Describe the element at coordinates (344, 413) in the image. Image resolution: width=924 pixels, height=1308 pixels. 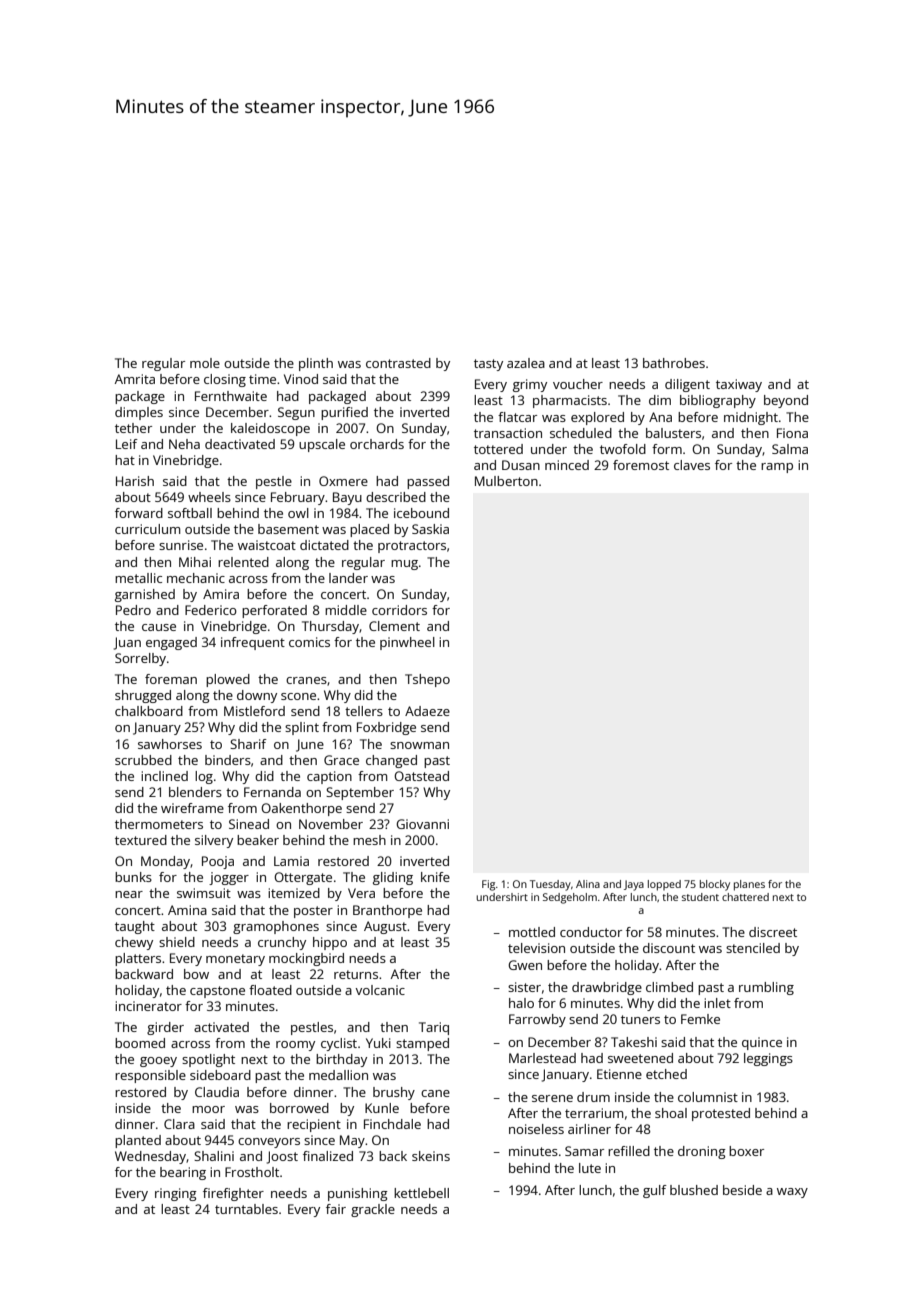
I see `purified` at that location.
